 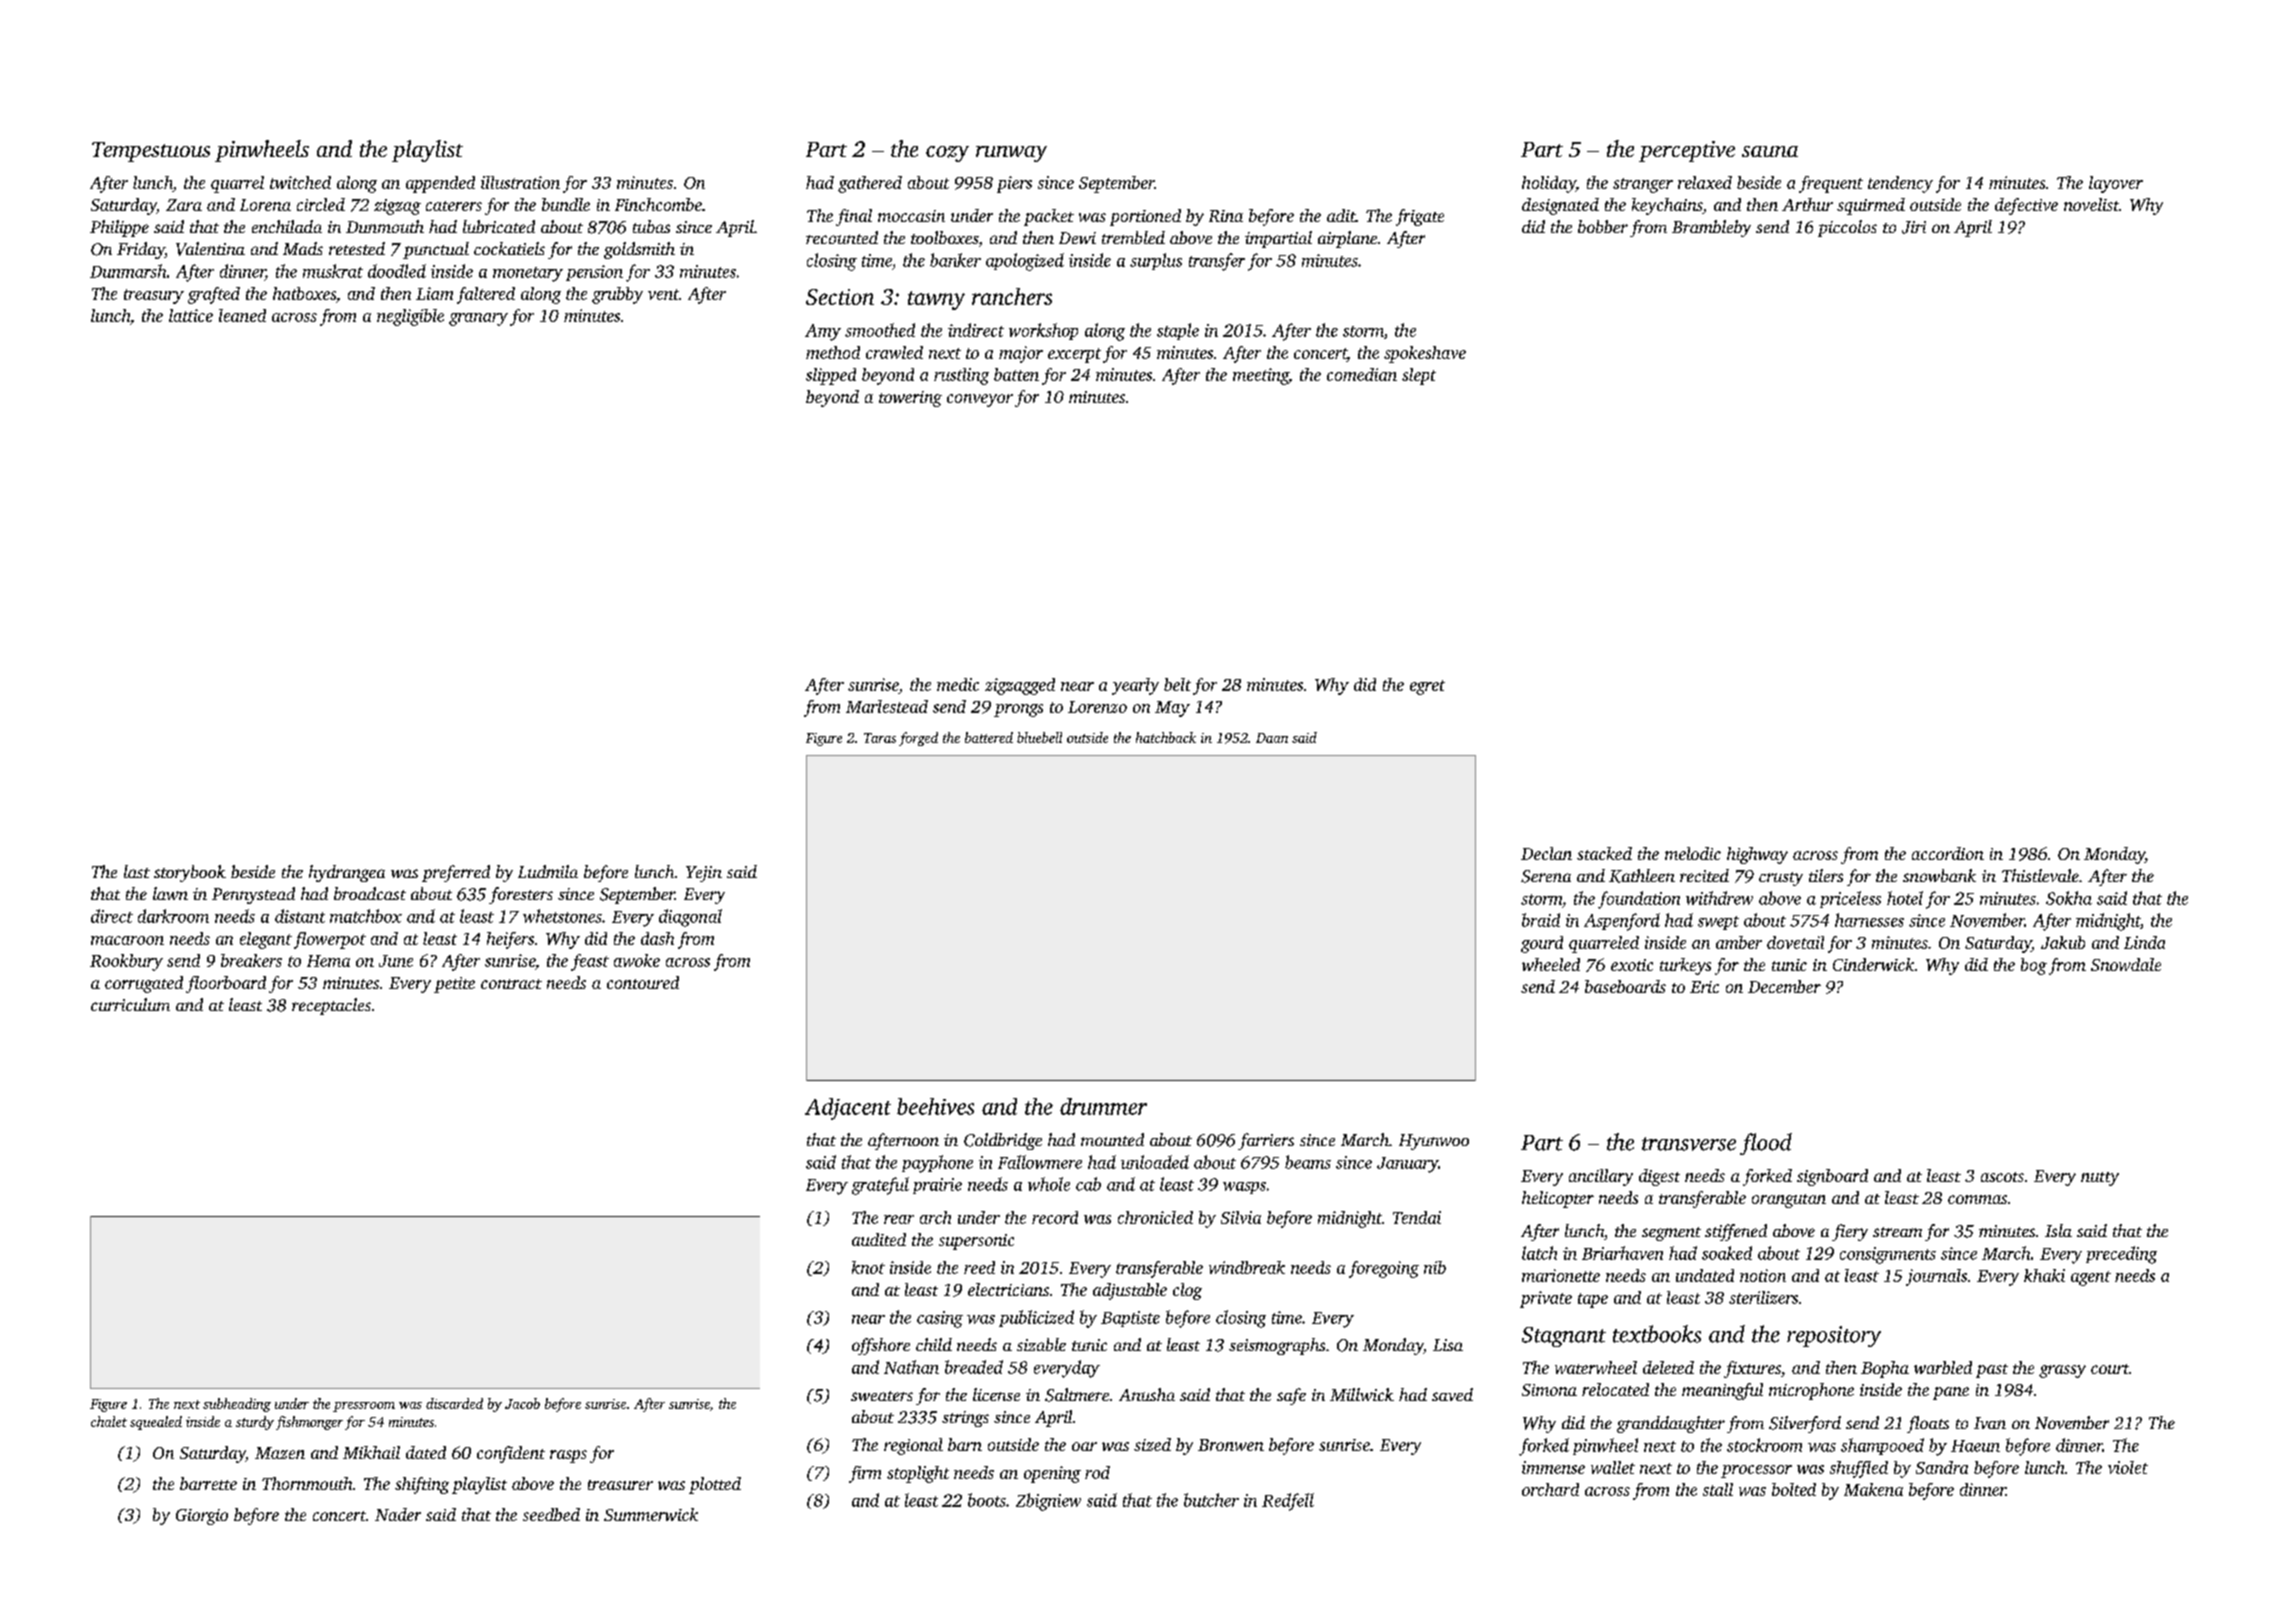 What do you see at coordinates (2121, 1255) in the document?
I see `preceding` at bounding box center [2121, 1255].
